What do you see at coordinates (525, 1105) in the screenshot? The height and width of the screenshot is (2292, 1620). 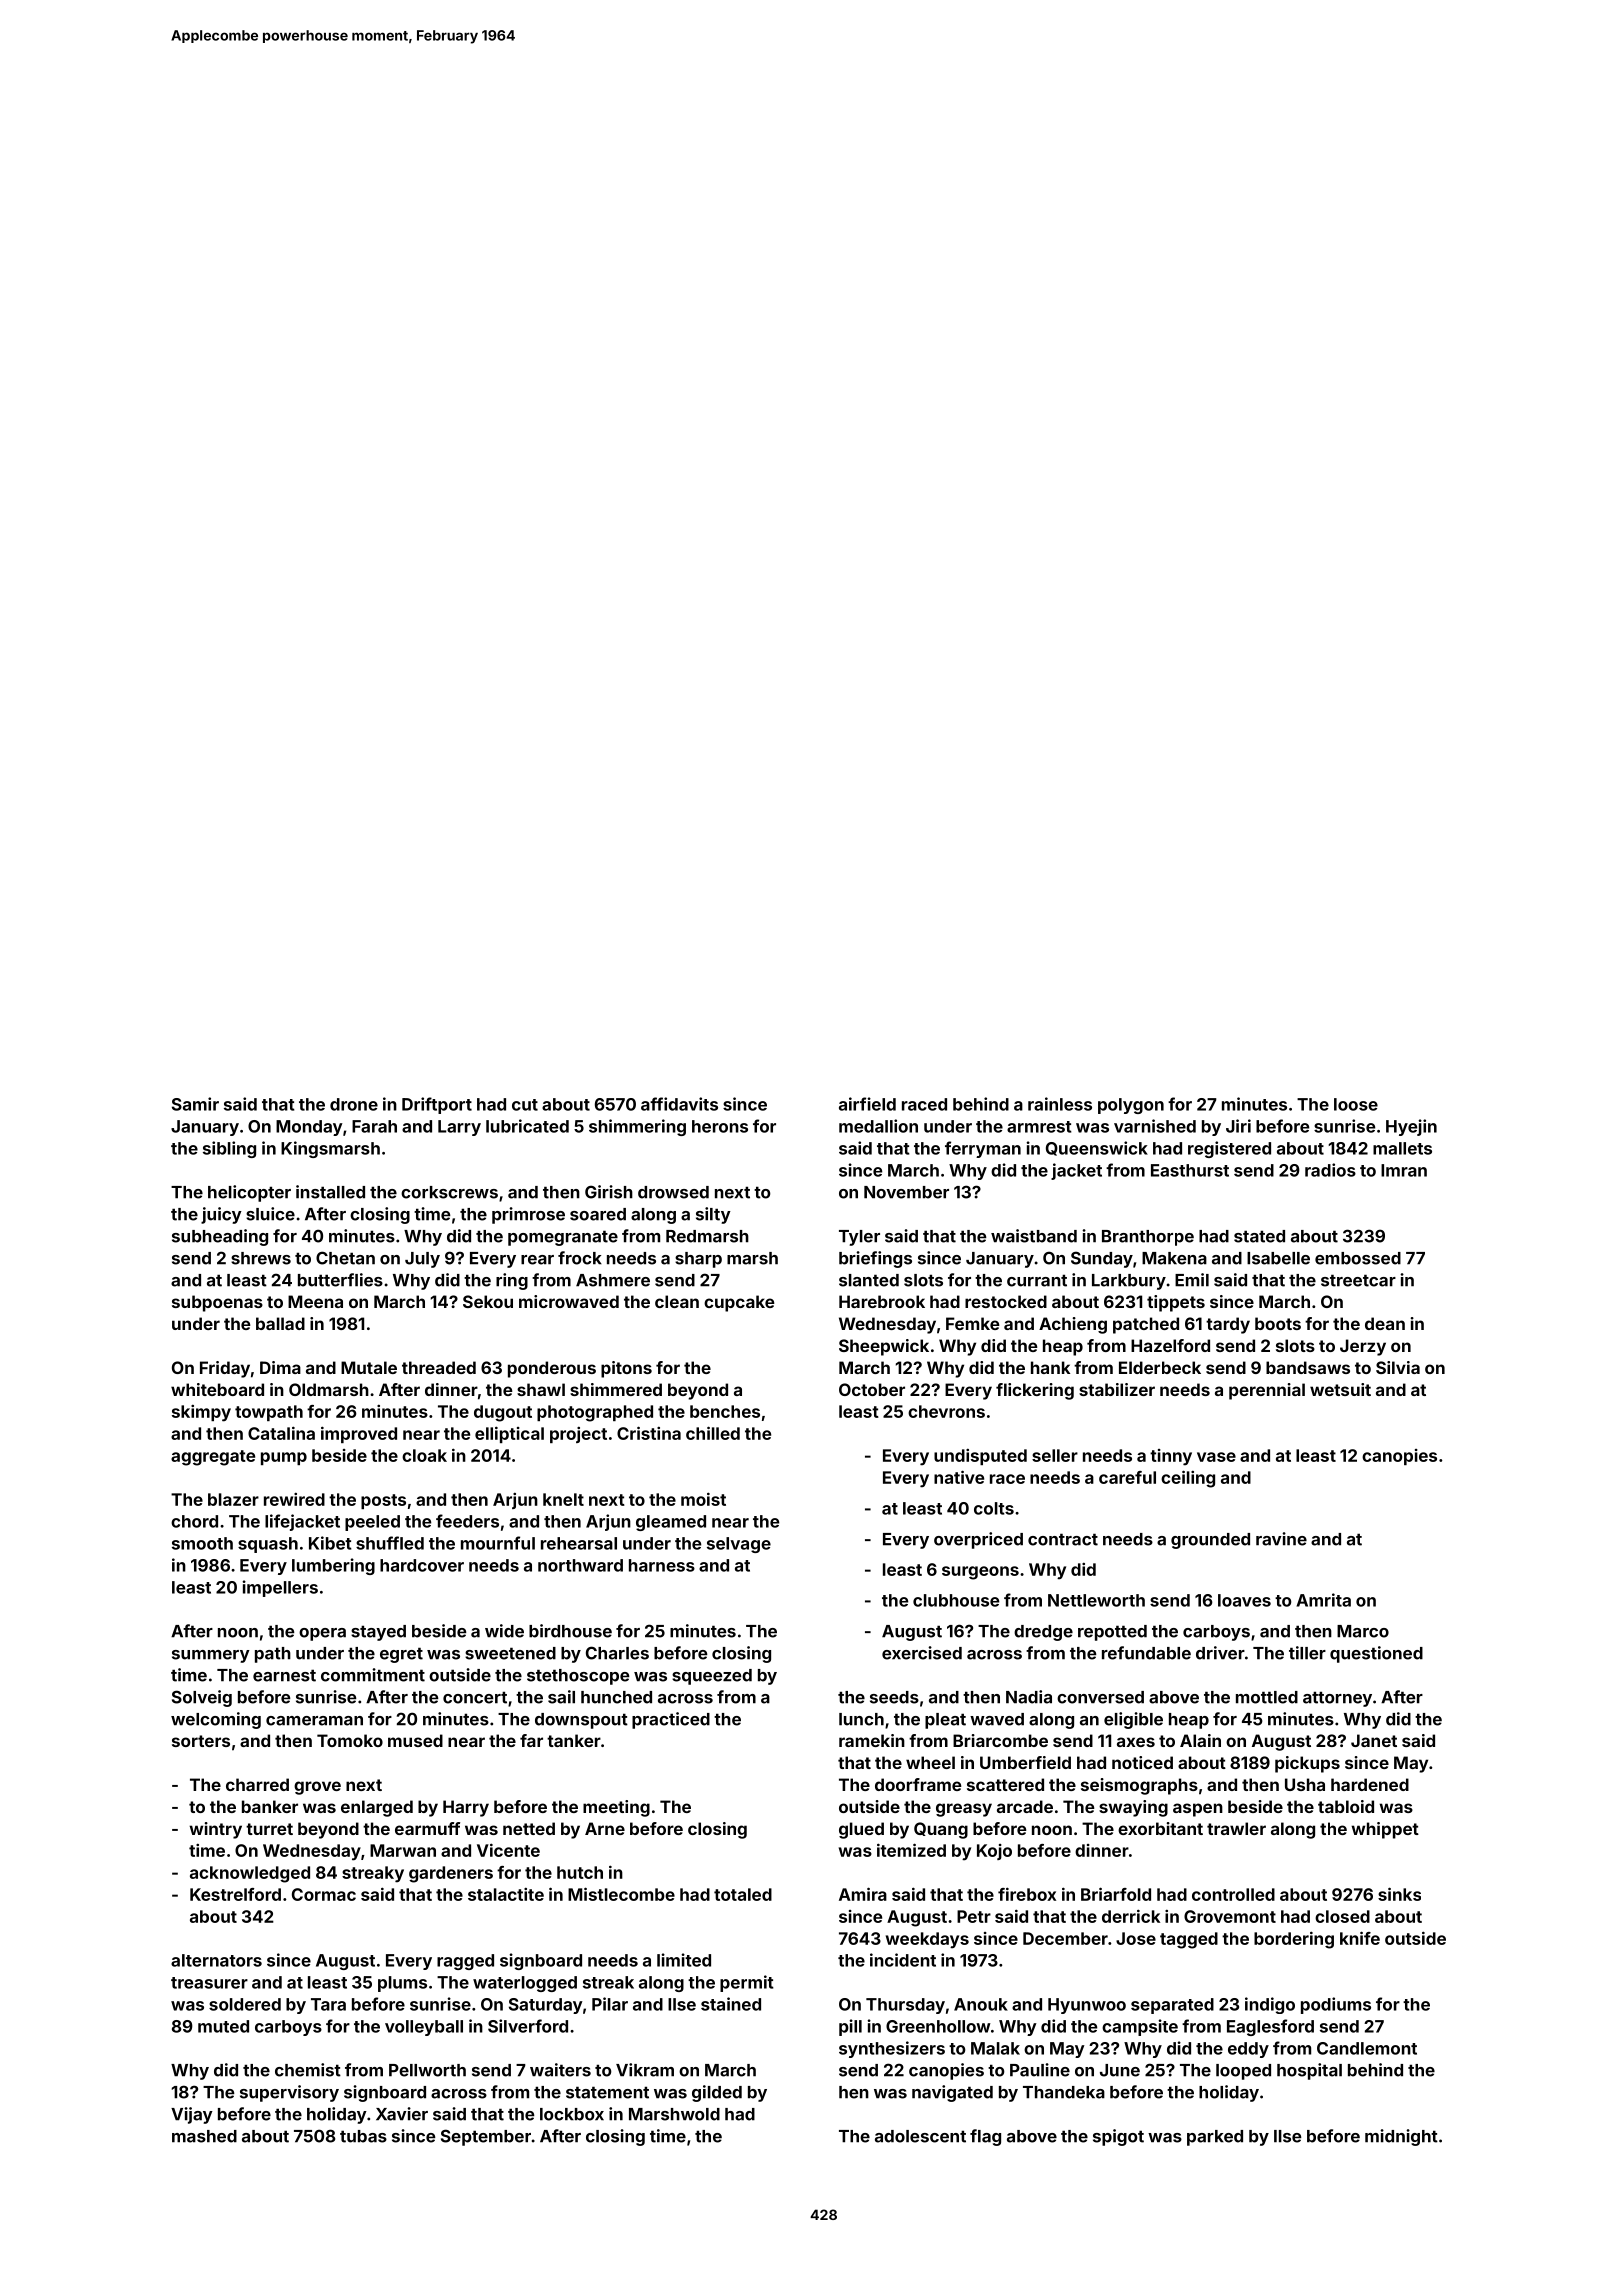 I see `cut` at bounding box center [525, 1105].
